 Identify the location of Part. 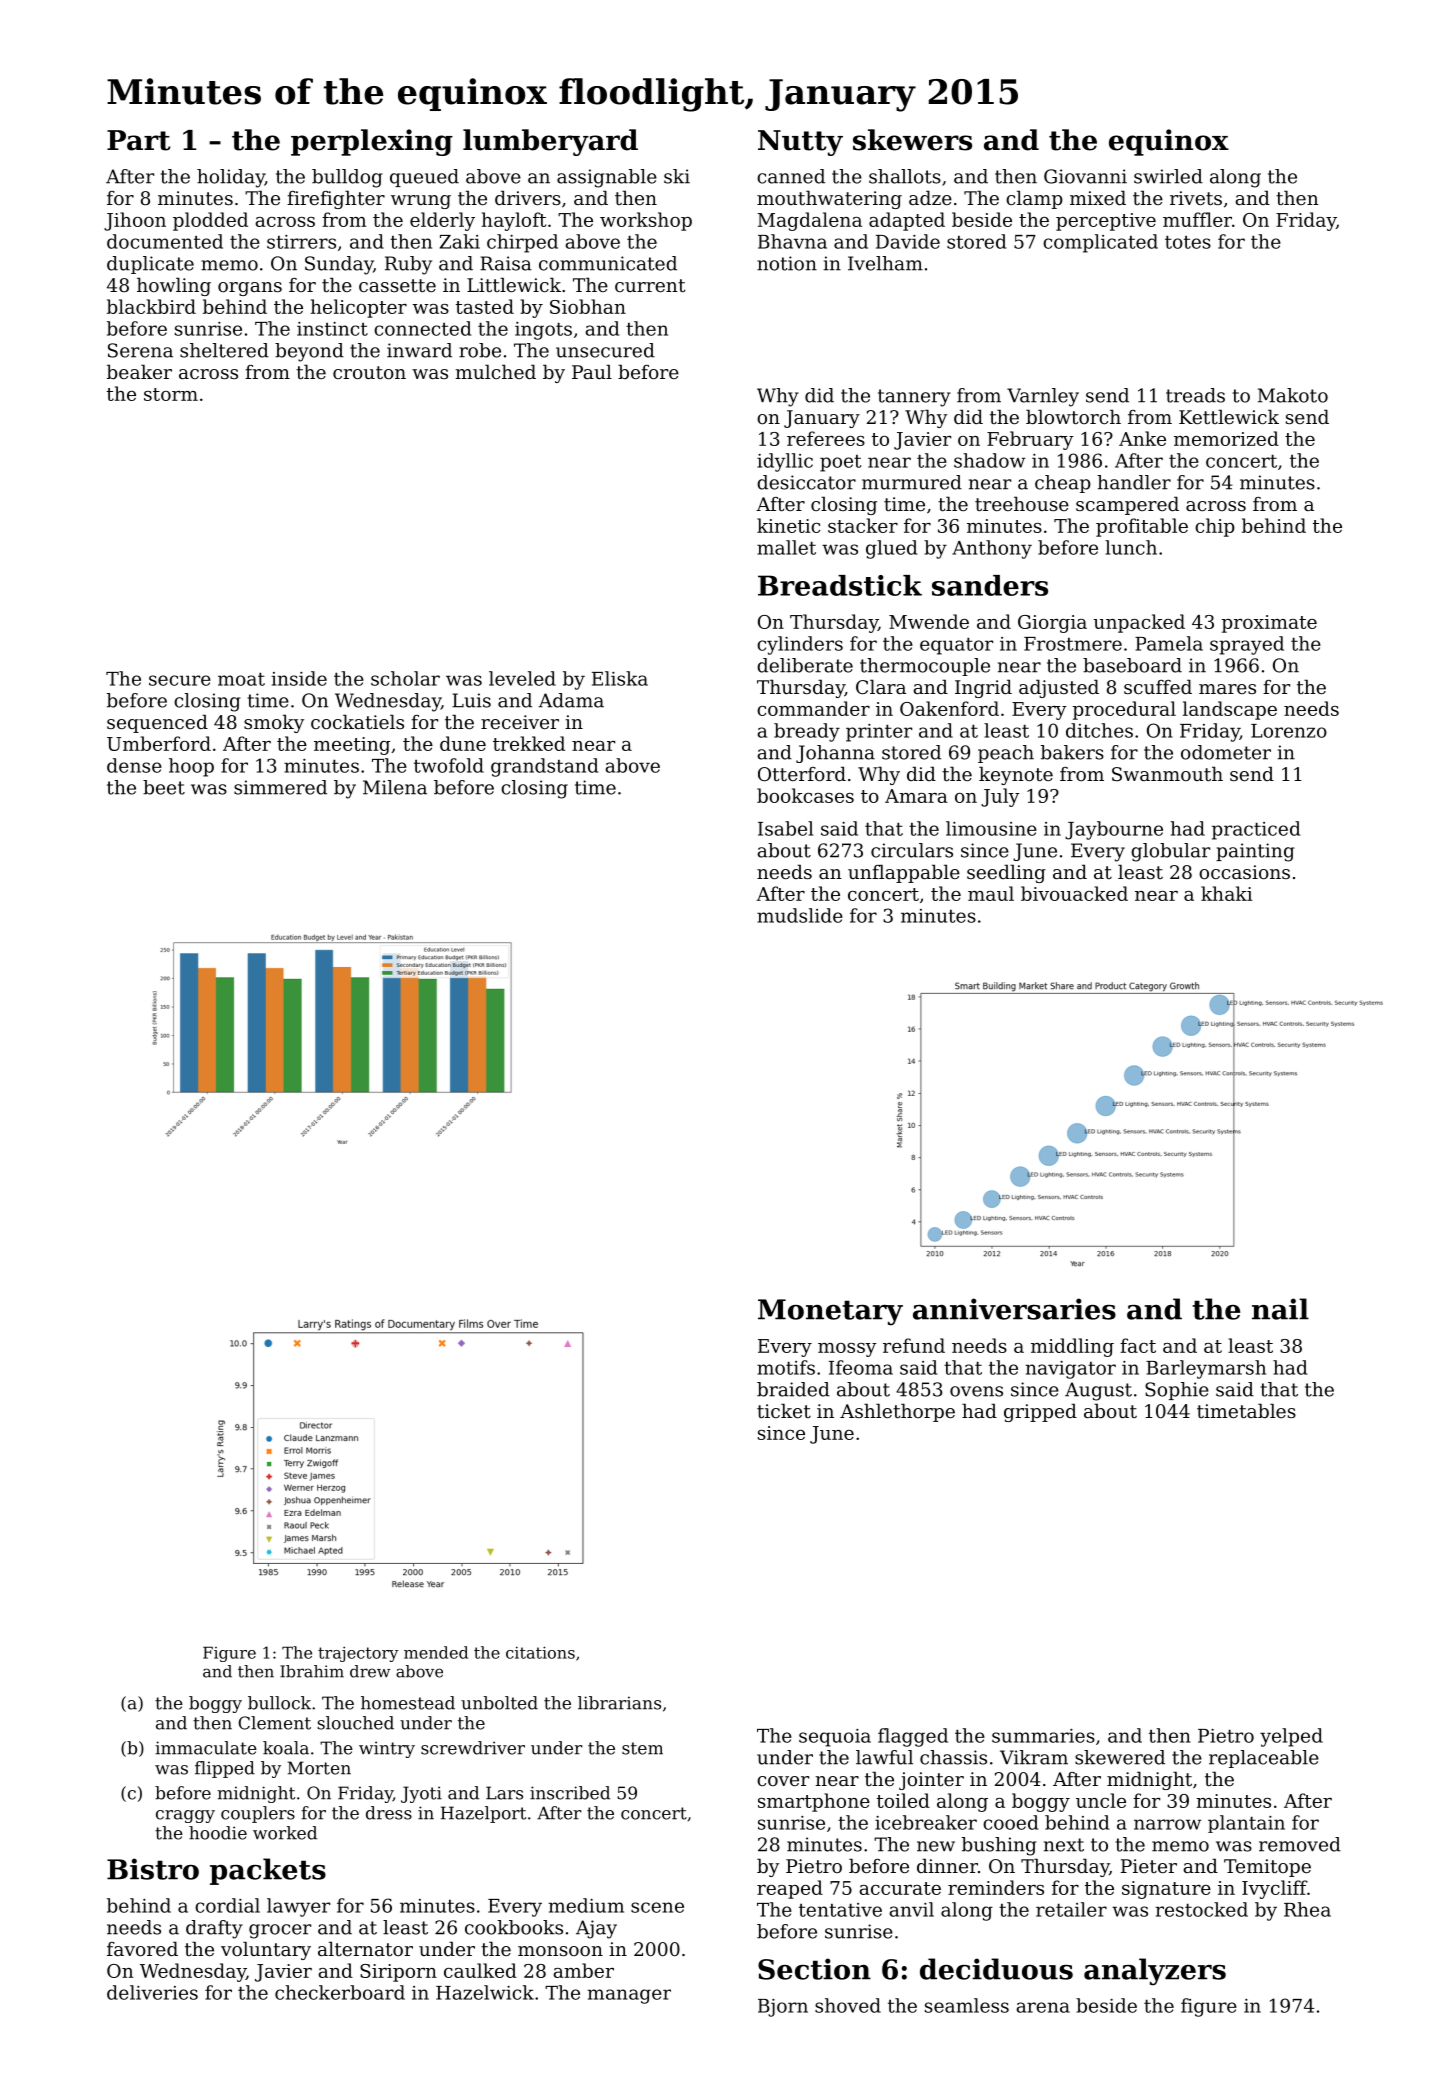
(139, 140).
